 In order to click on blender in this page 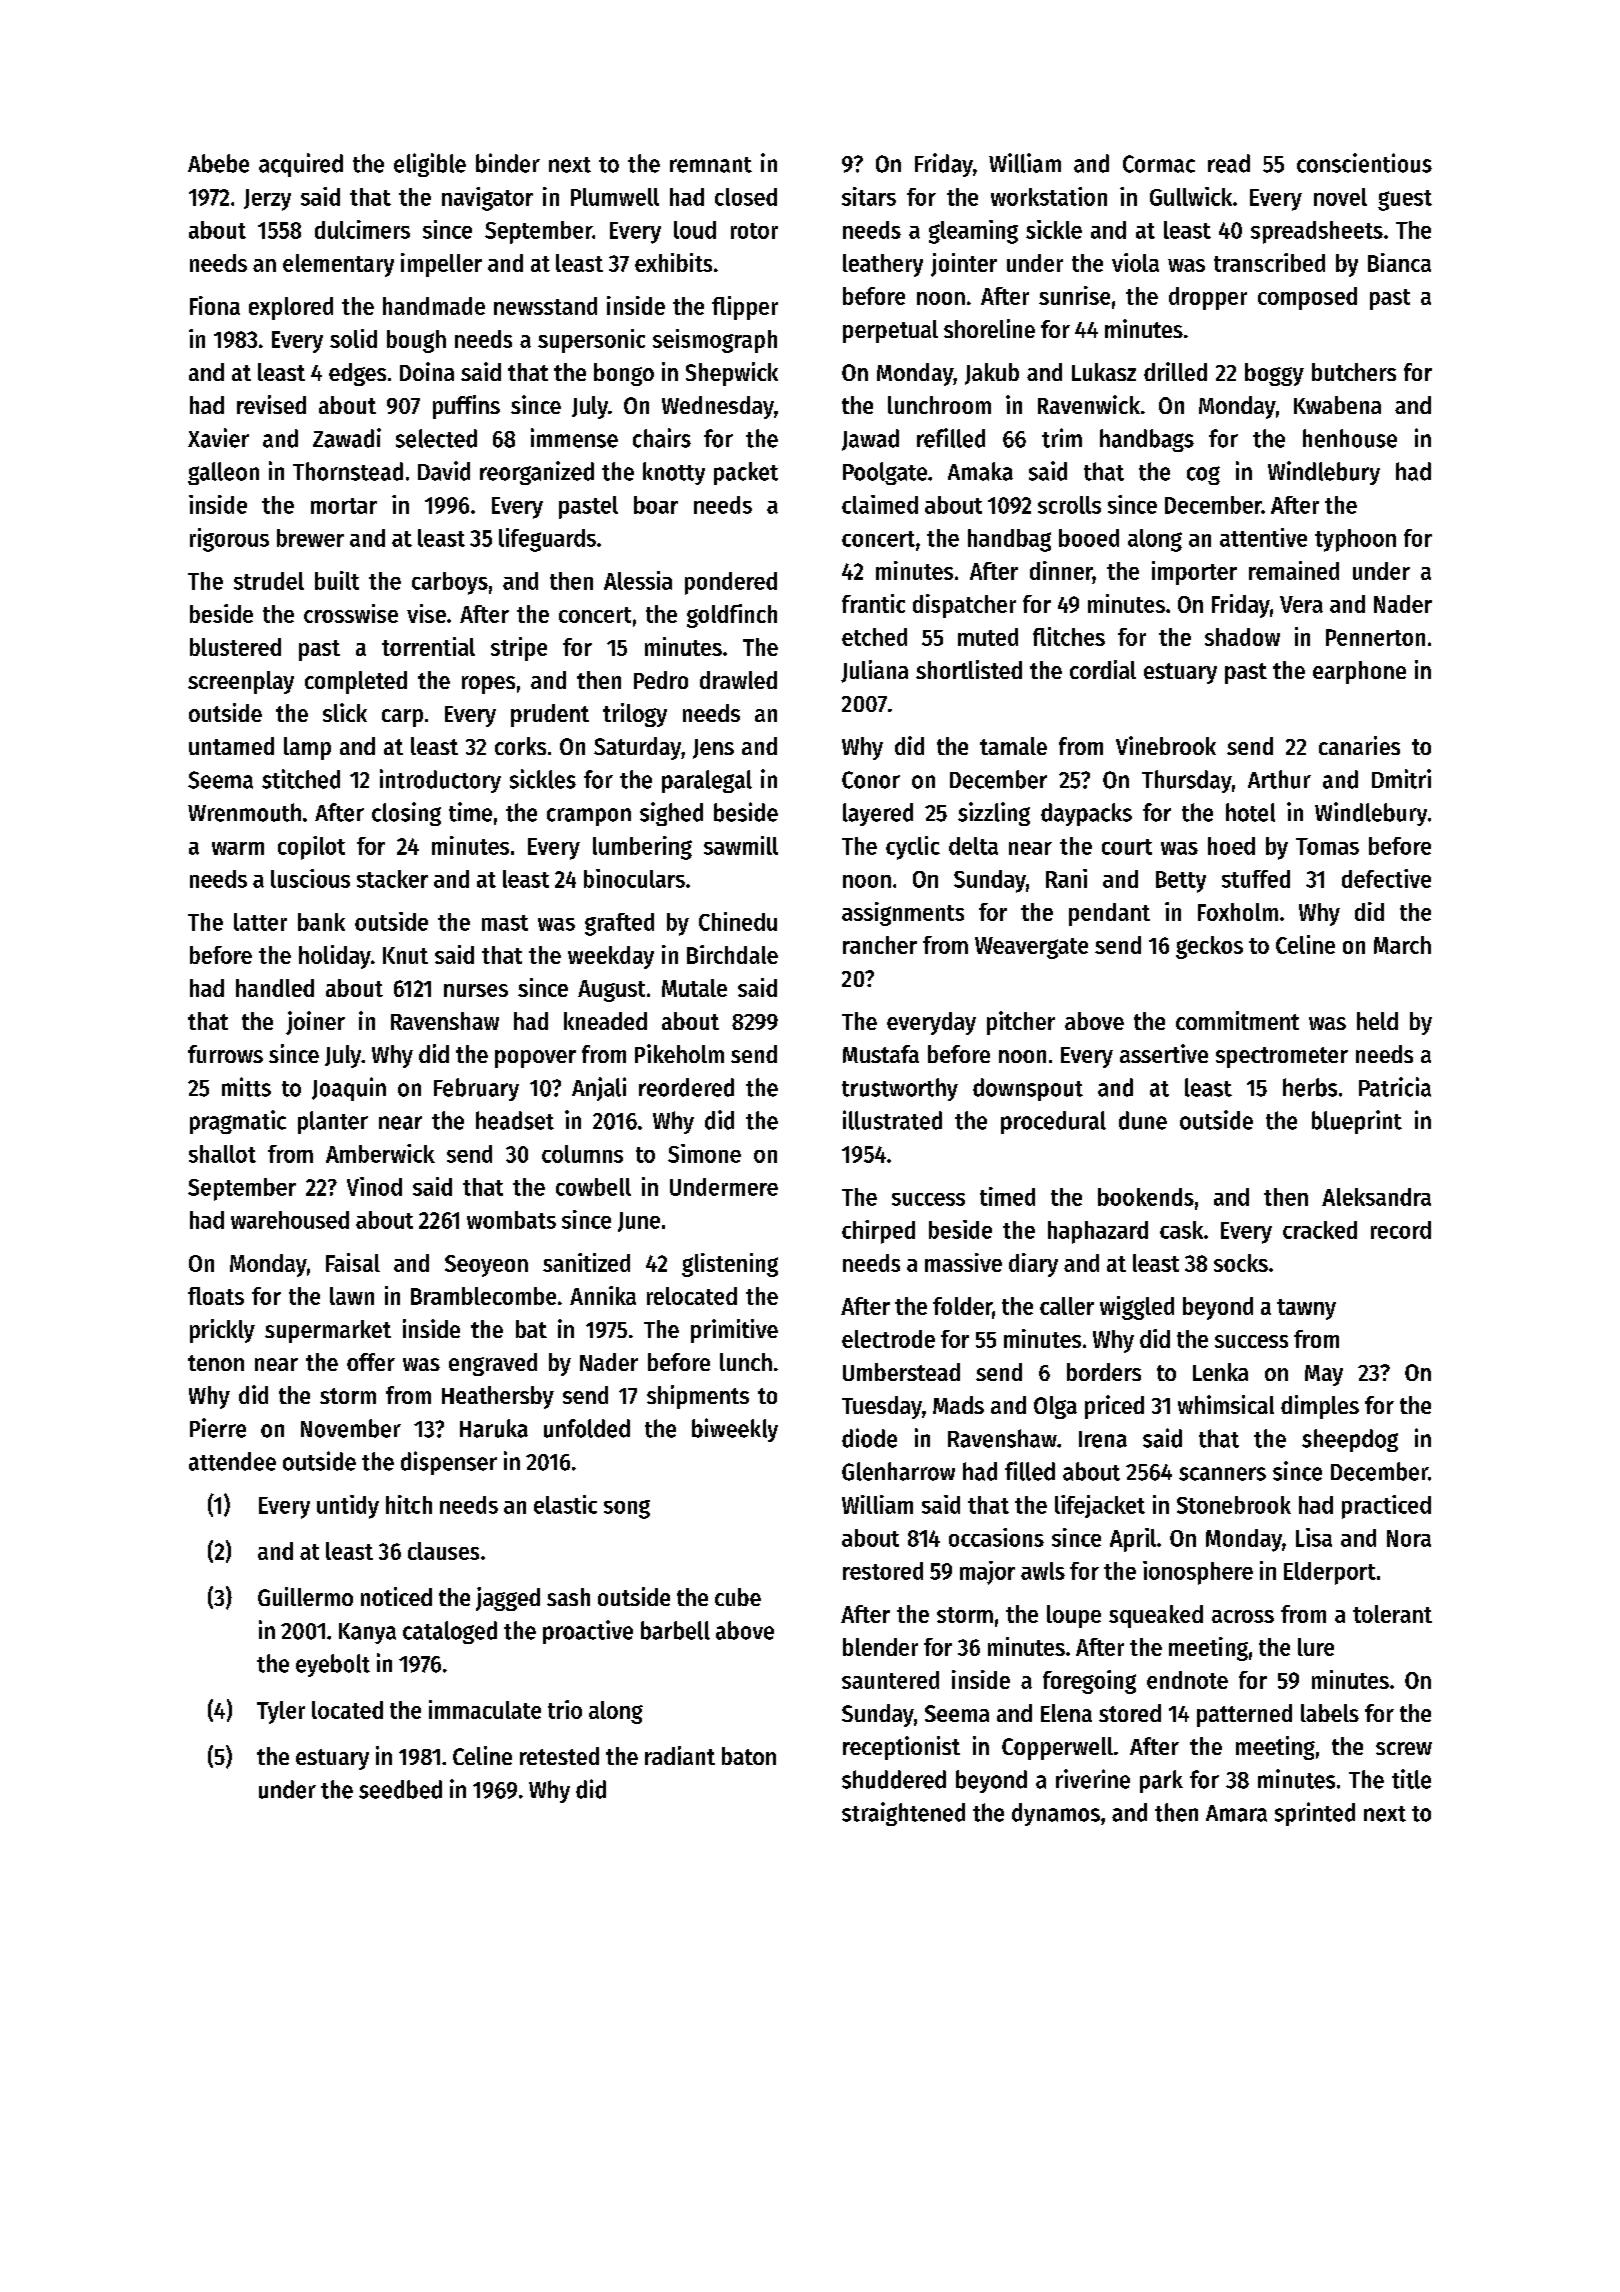, I will do `click(880, 1647)`.
